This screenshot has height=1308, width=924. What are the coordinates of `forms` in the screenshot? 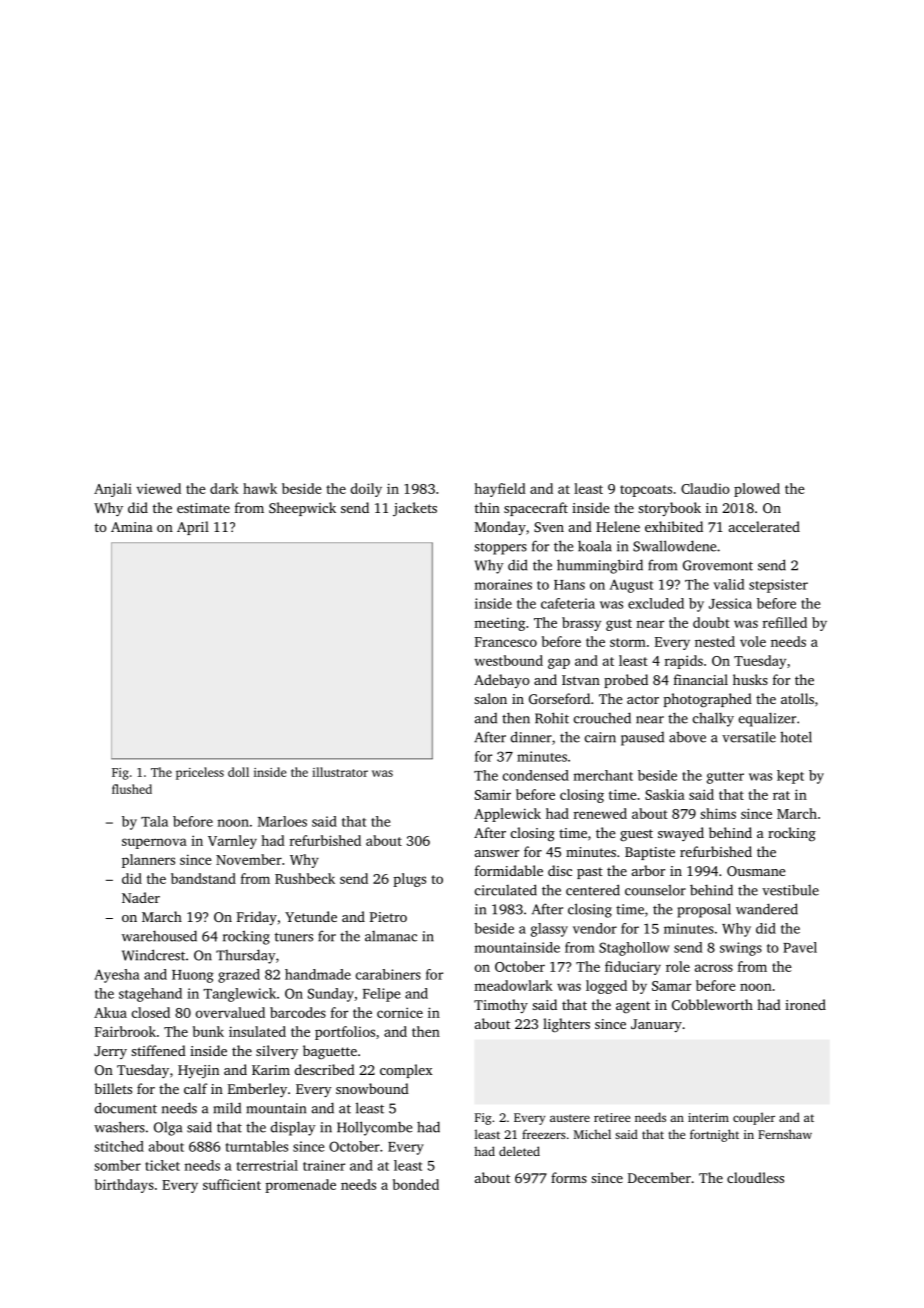 It's located at (569, 1177).
